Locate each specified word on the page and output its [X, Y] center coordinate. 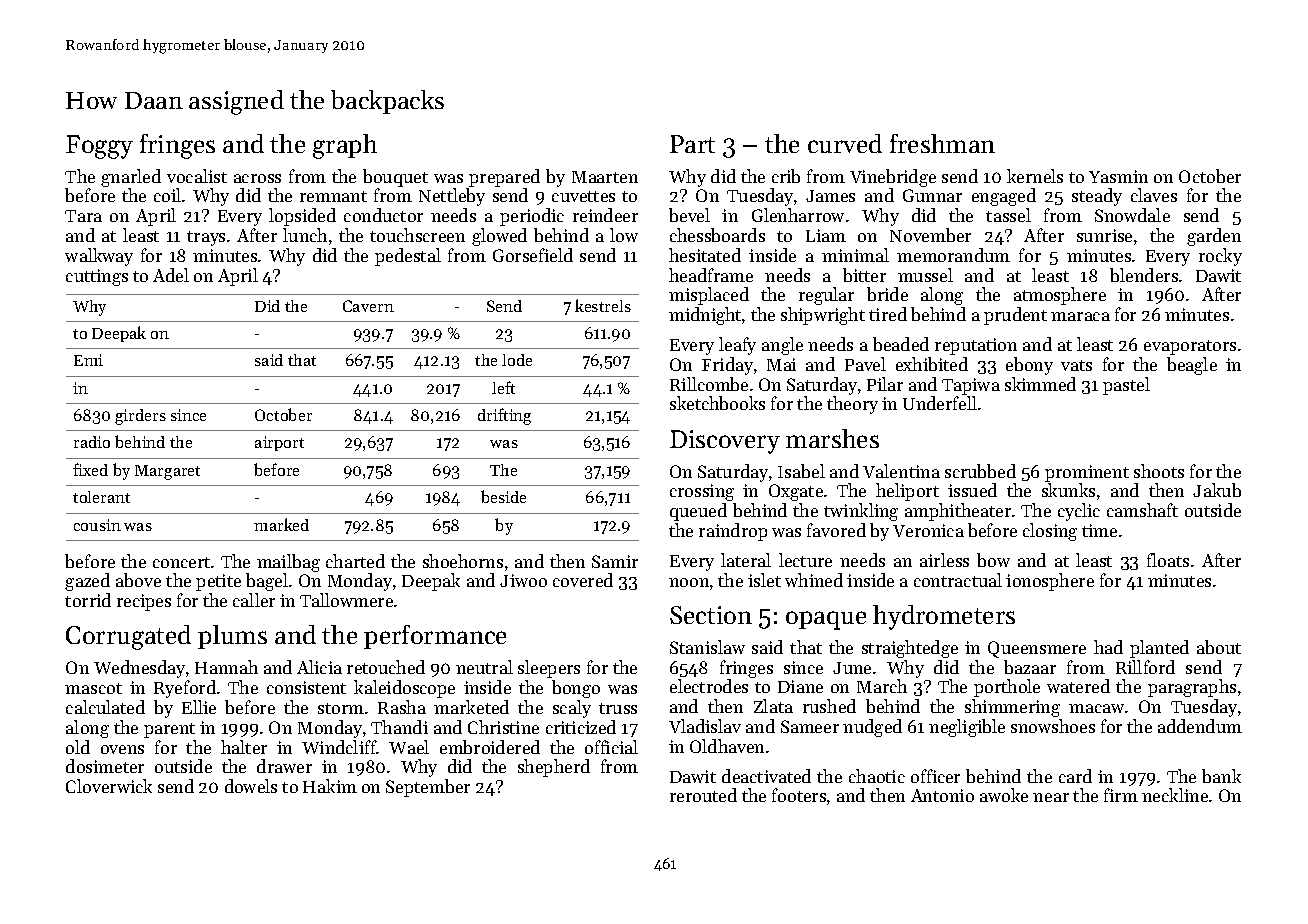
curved [845, 143]
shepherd [554, 768]
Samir [615, 561]
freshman [942, 143]
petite [218, 582]
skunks [1068, 490]
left [503, 387]
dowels [251, 786]
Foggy [99, 147]
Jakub [1217, 490]
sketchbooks [717, 403]
